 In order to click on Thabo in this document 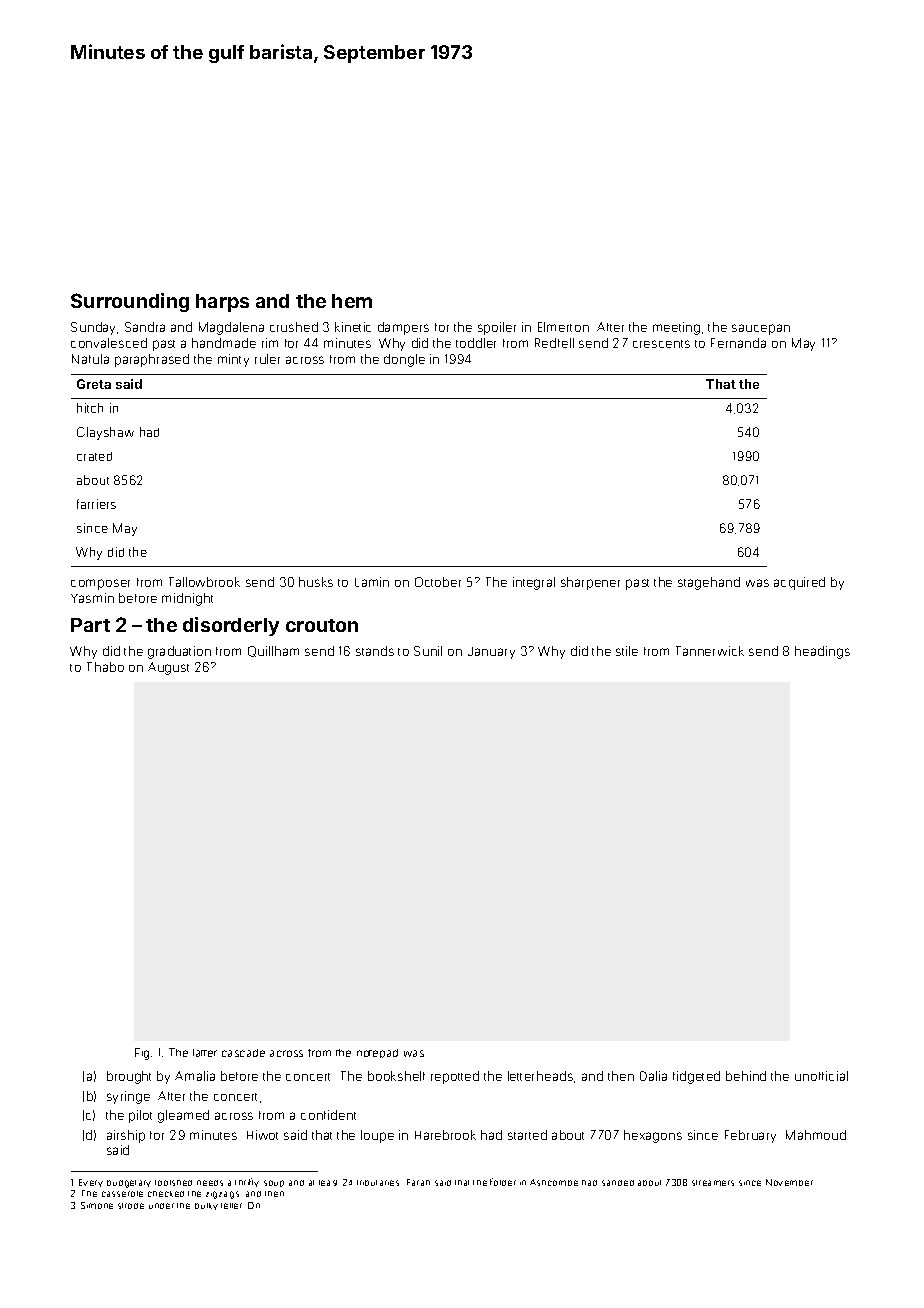, I will do `click(105, 667)`.
